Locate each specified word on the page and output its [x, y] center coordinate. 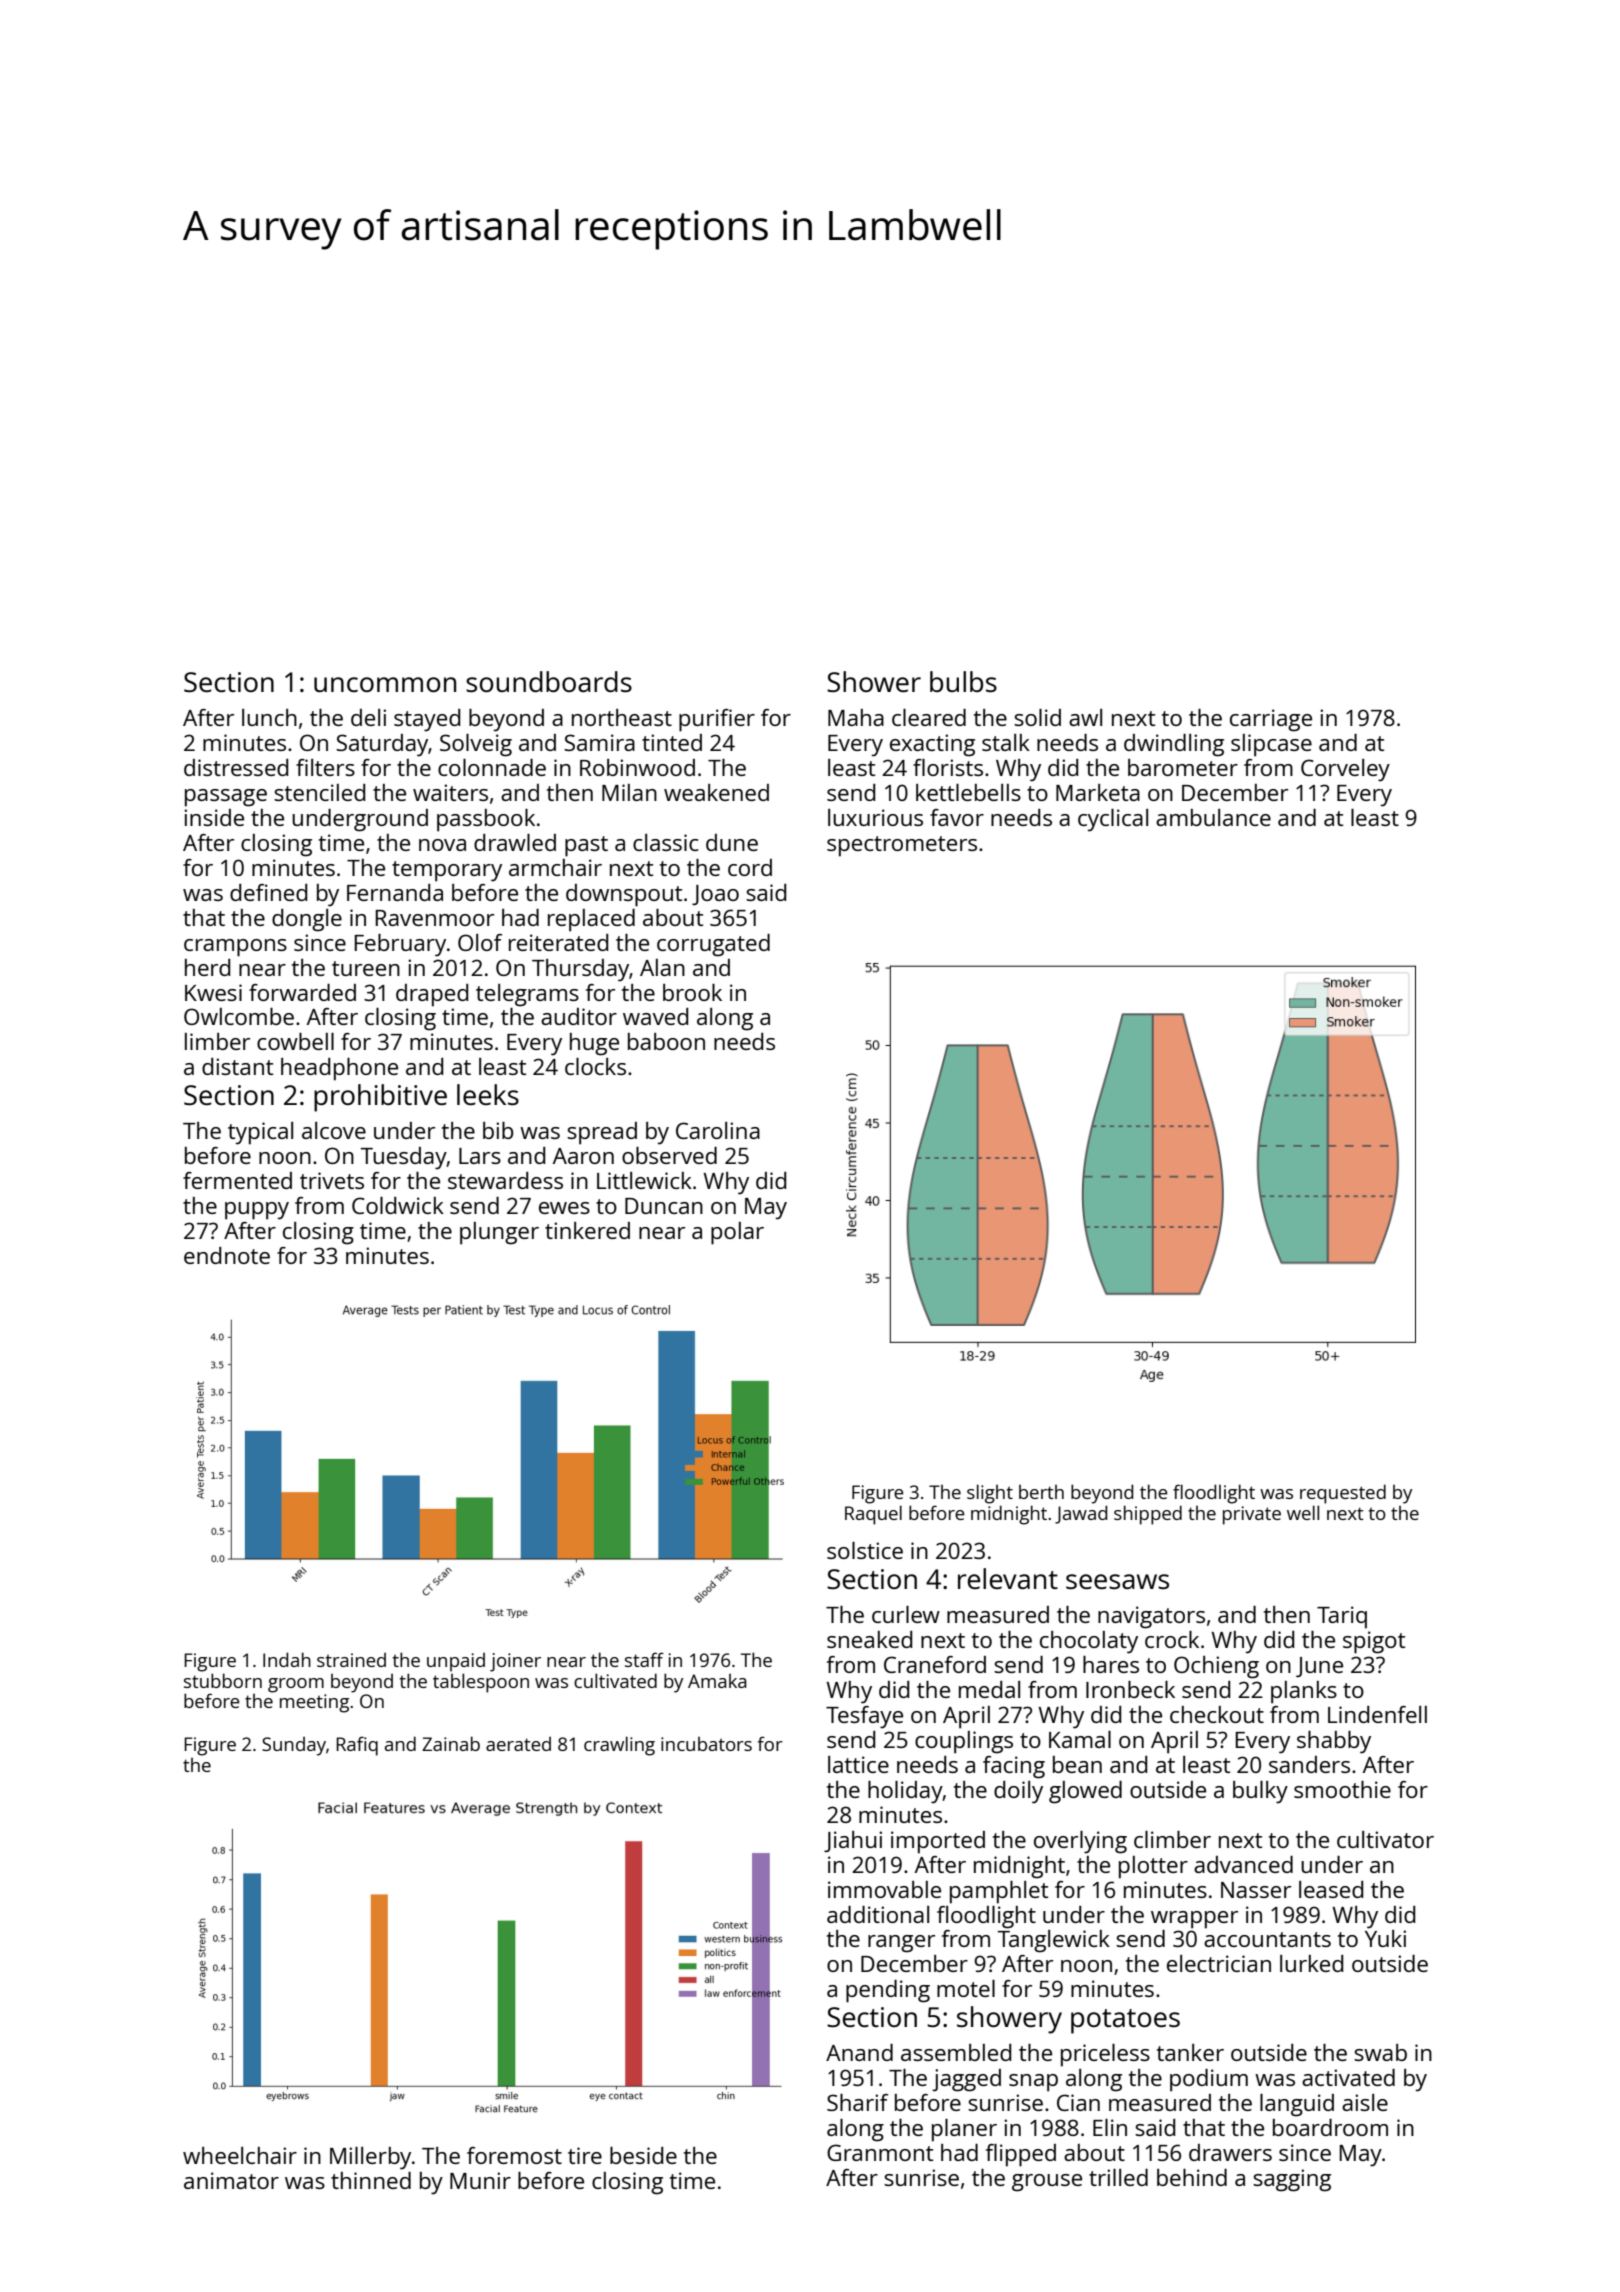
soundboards [549, 681]
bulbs [963, 681]
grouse [1047, 2183]
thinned [371, 2180]
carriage [1271, 720]
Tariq [1342, 1617]
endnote [227, 1255]
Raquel [873, 1515]
